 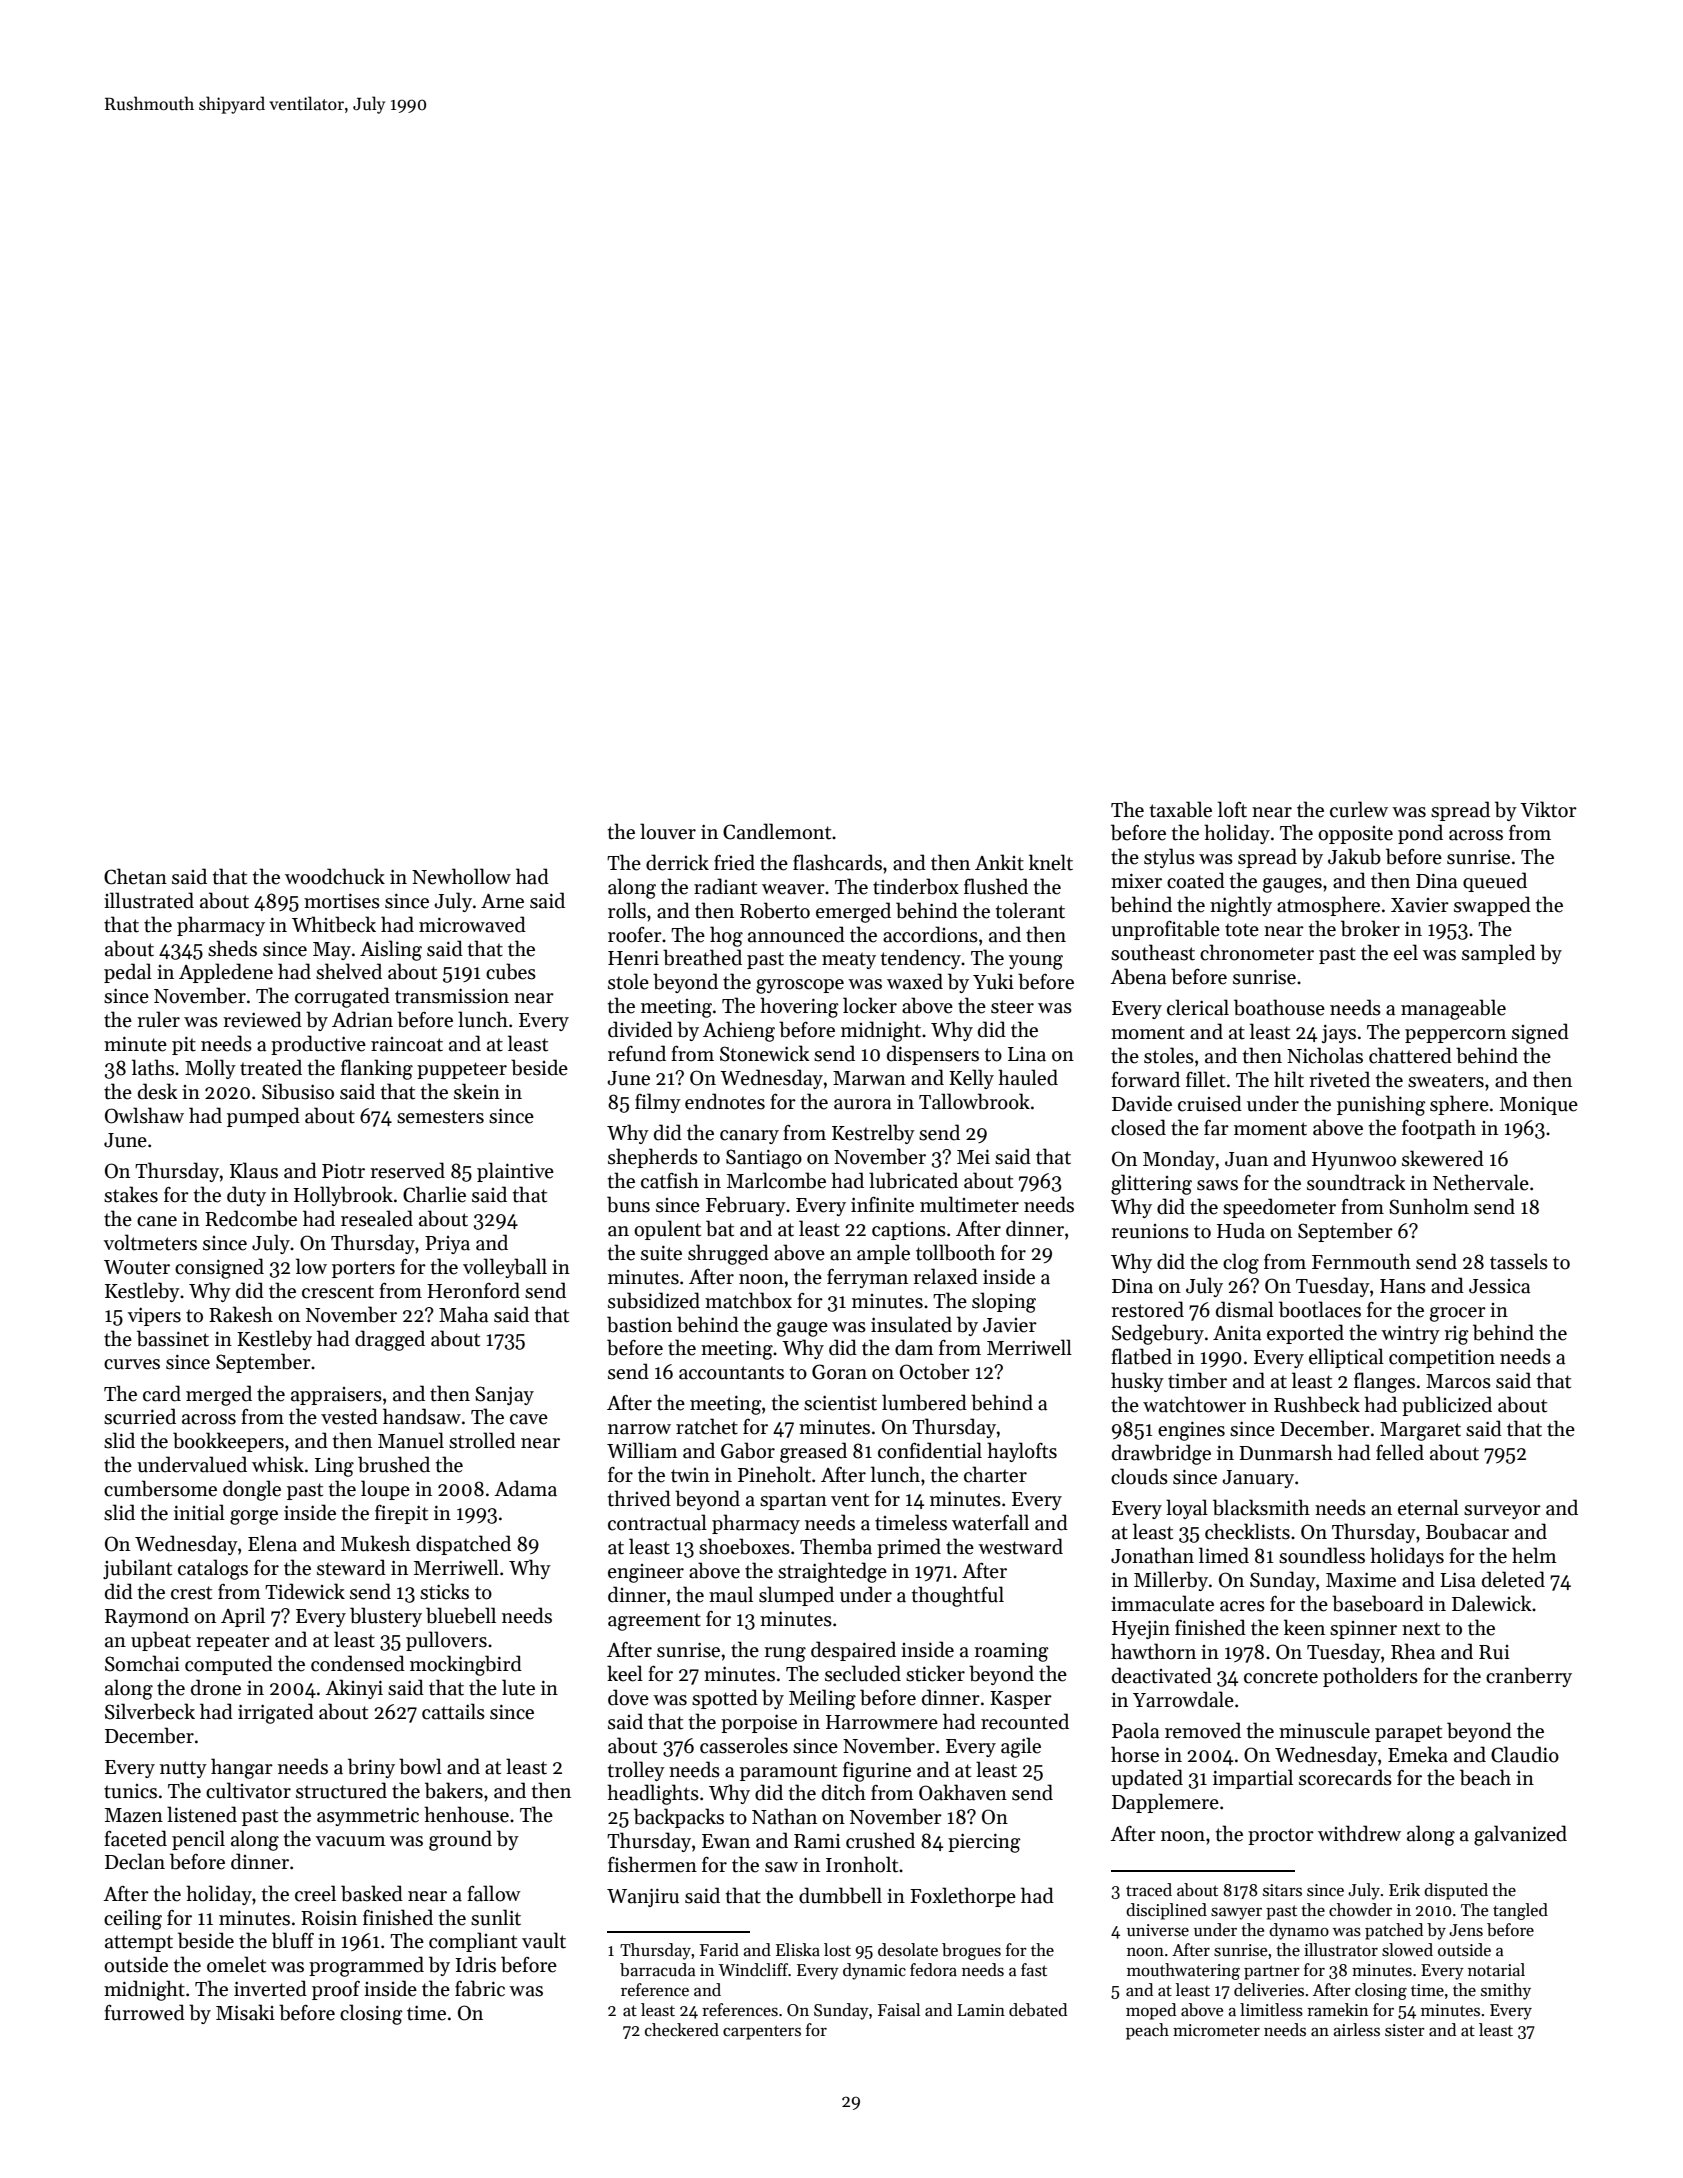 What do you see at coordinates (1224, 1555) in the image?
I see `limed` at bounding box center [1224, 1555].
